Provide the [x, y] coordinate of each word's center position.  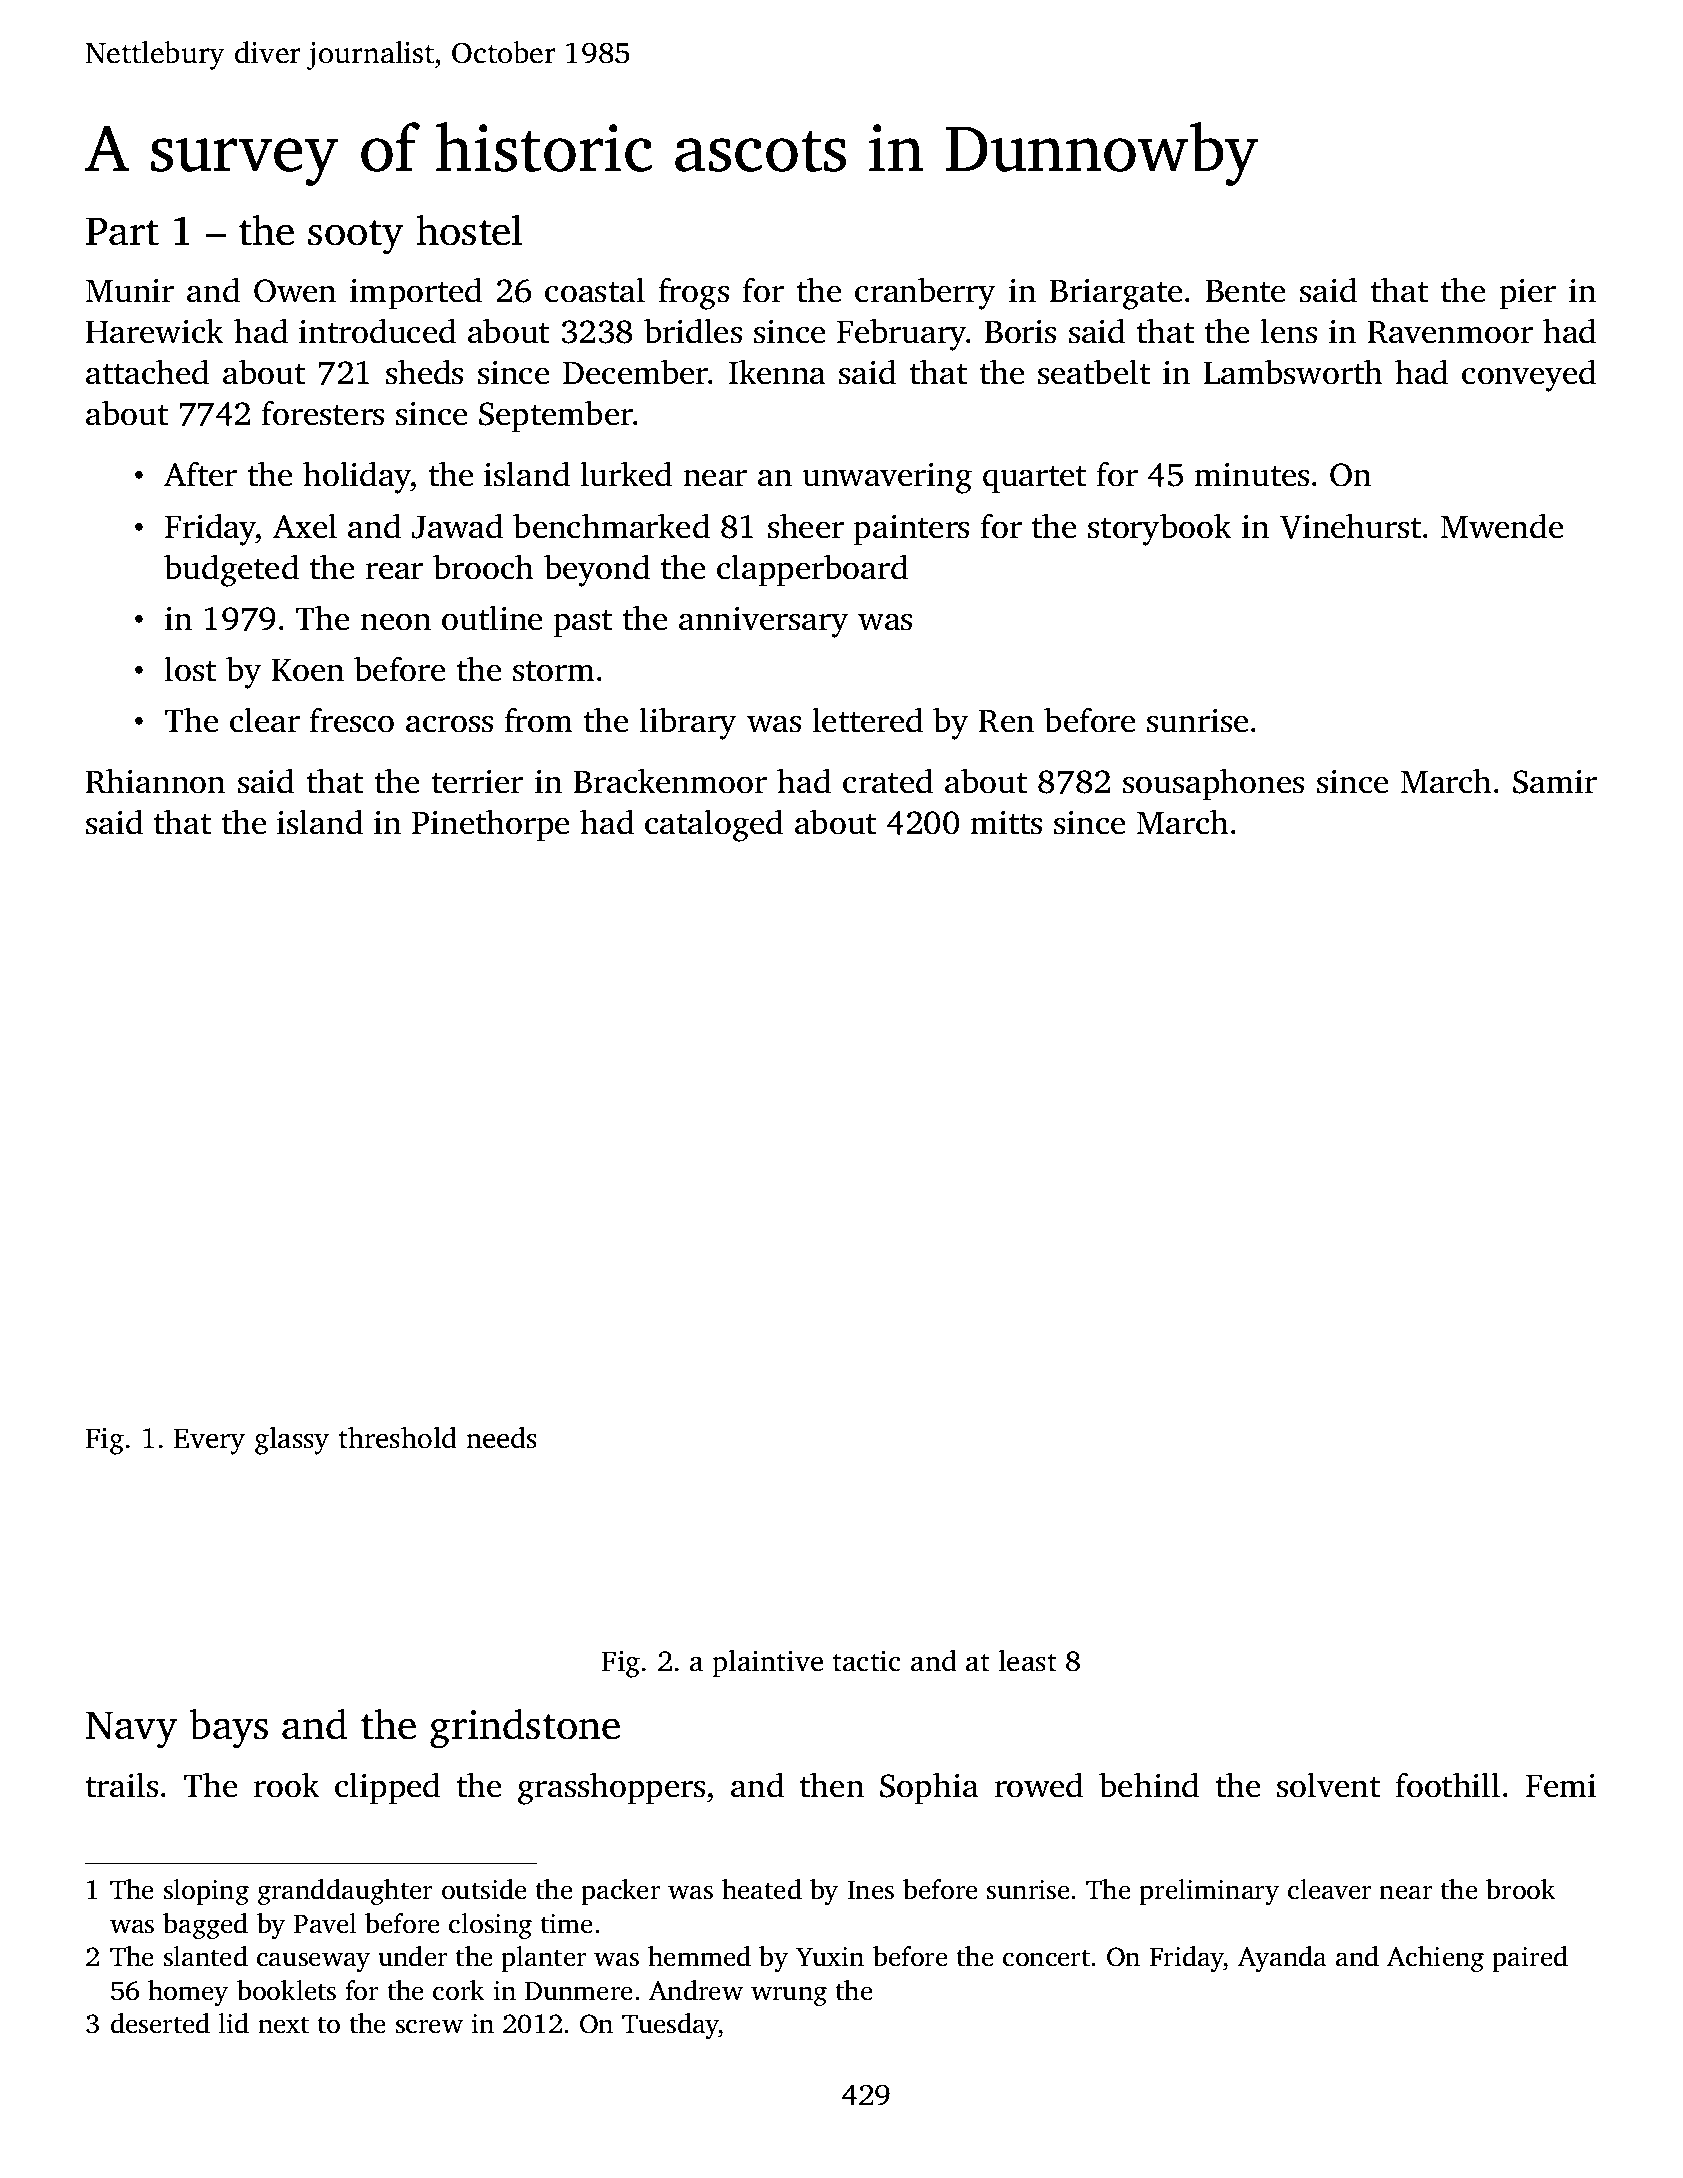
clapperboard [812, 570]
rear [394, 571]
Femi [1561, 1785]
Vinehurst [1350, 526]
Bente [1245, 291]
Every [209, 1441]
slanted [206, 1956]
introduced [377, 331]
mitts [1006, 822]
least [1028, 1661]
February [902, 334]
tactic [867, 1661]
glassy [292, 1441]
